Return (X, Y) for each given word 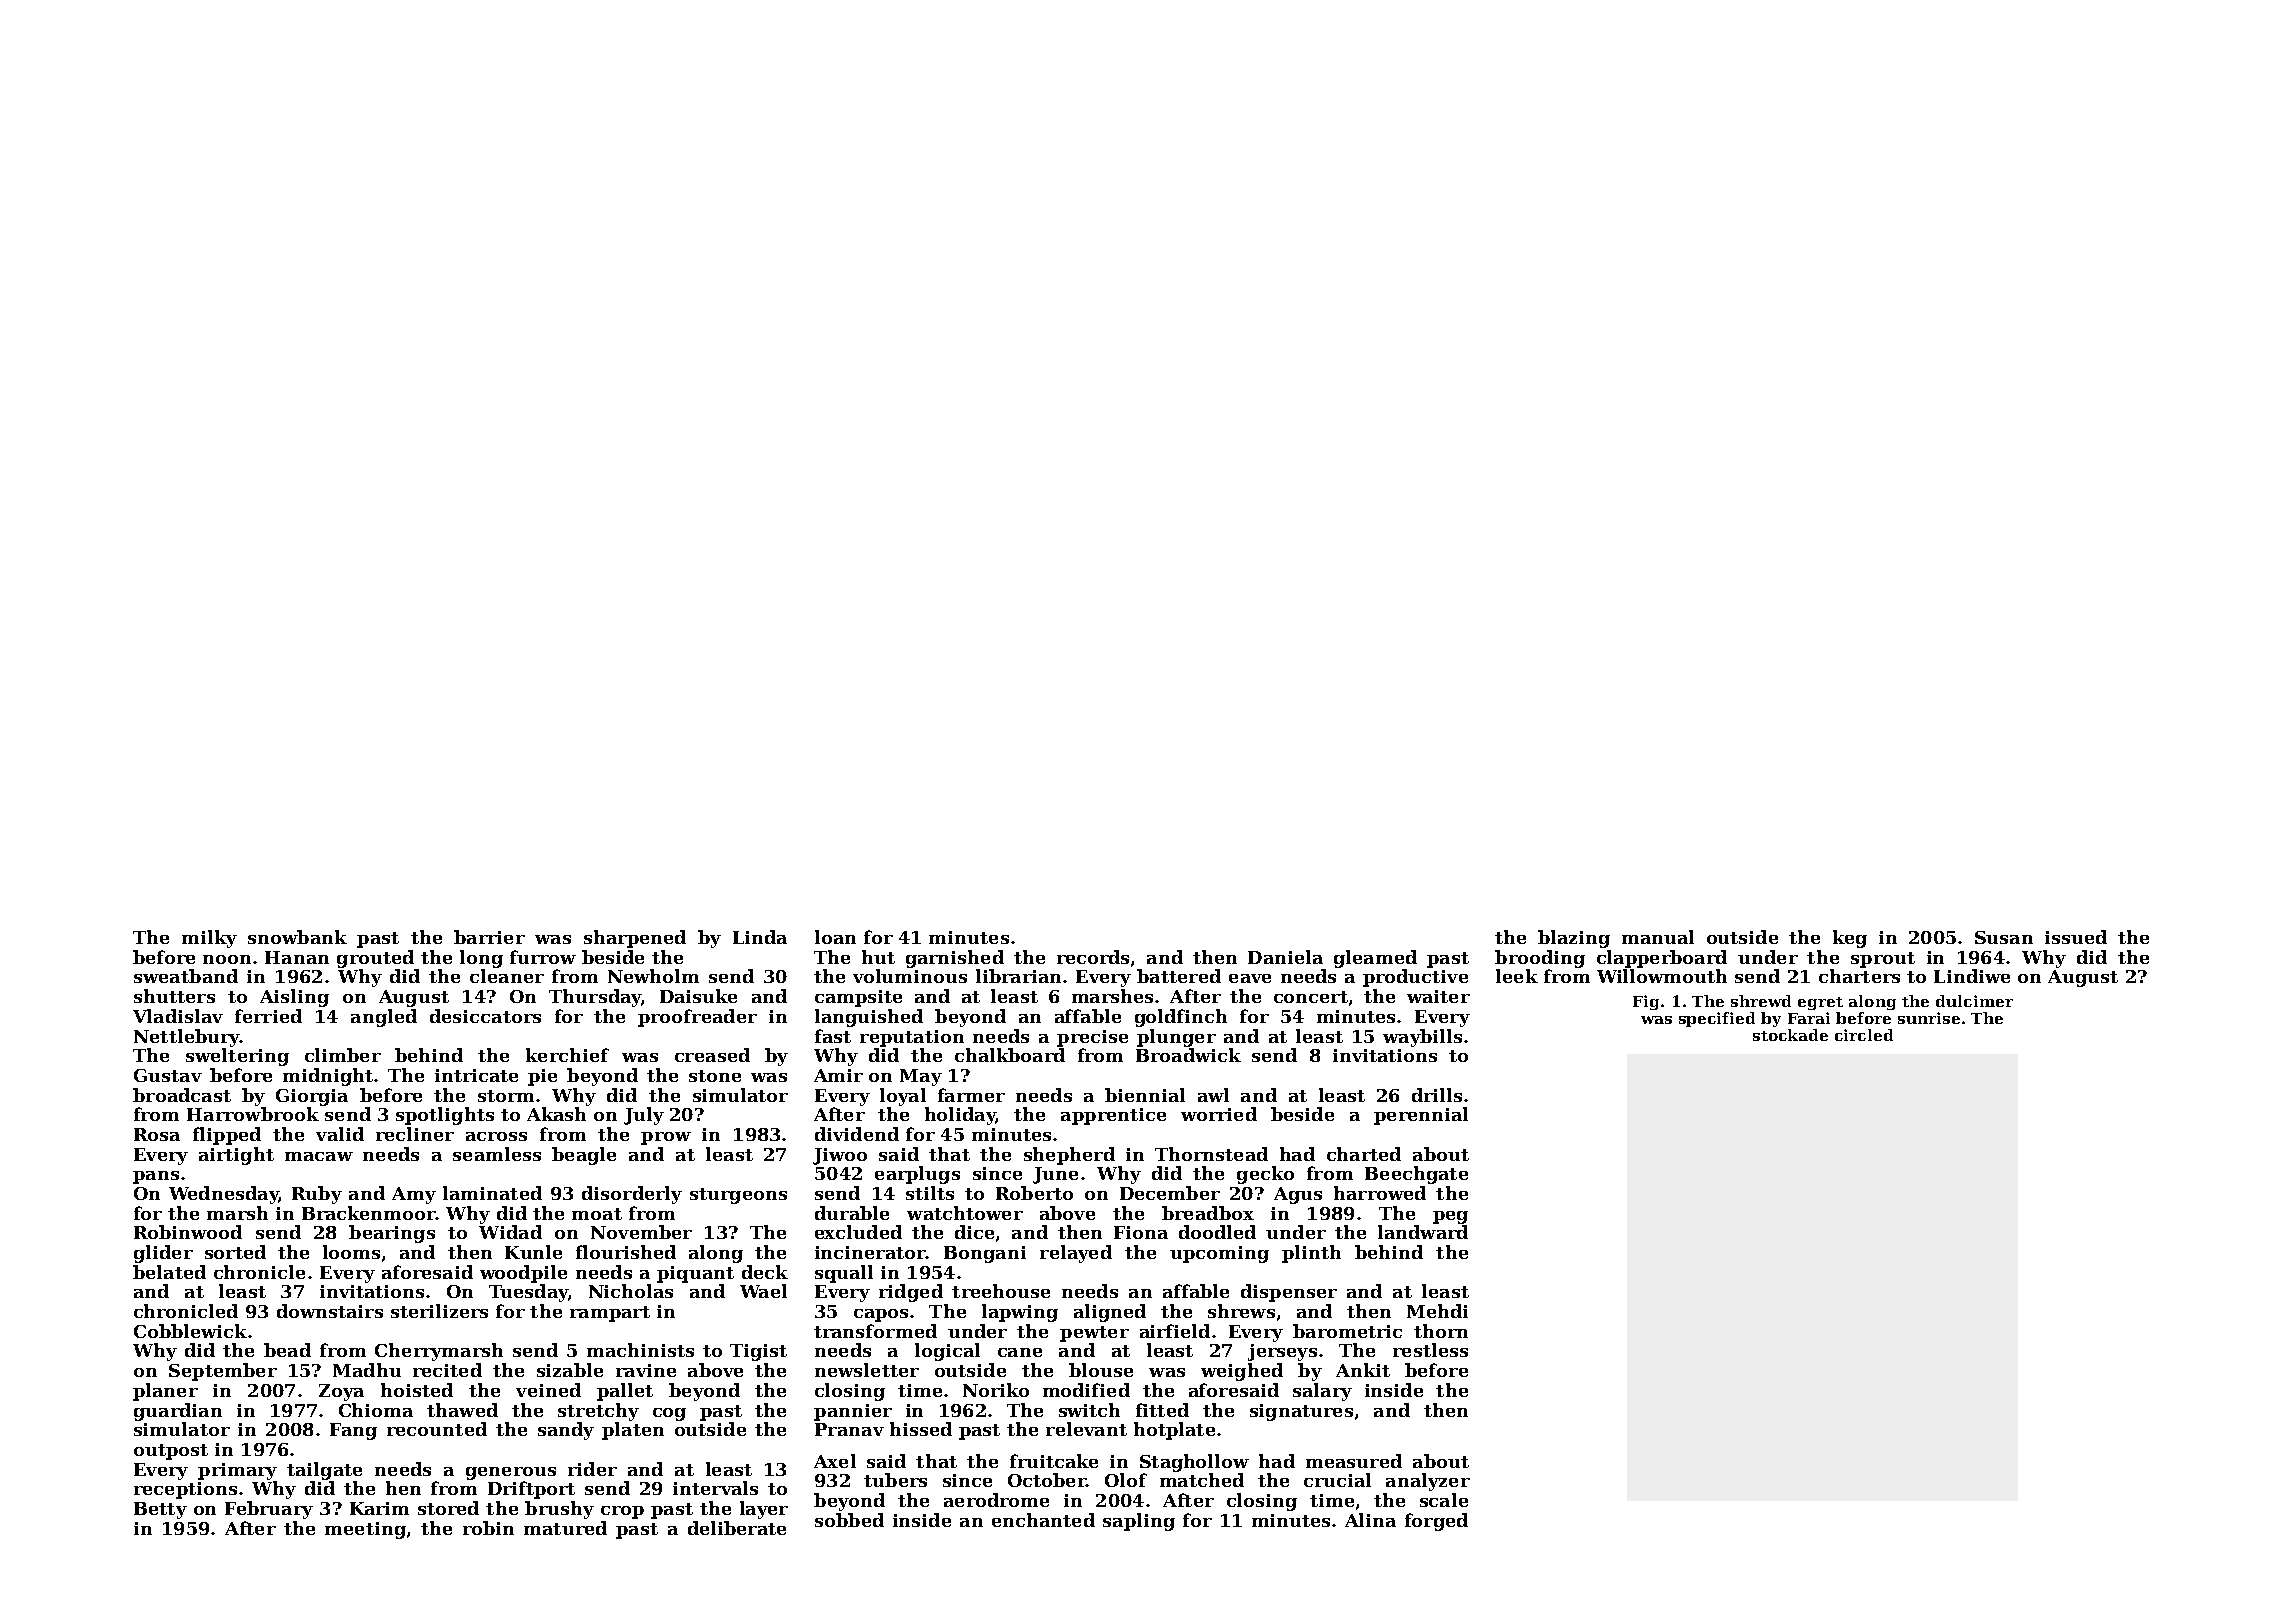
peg (1450, 1217)
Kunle (533, 1252)
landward (1423, 1232)
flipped (227, 1136)
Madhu (367, 1370)
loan (835, 937)
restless (1430, 1350)
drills (1437, 1095)
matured (565, 1528)
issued (2076, 937)
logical (947, 1352)
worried (1219, 1114)
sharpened (635, 939)
